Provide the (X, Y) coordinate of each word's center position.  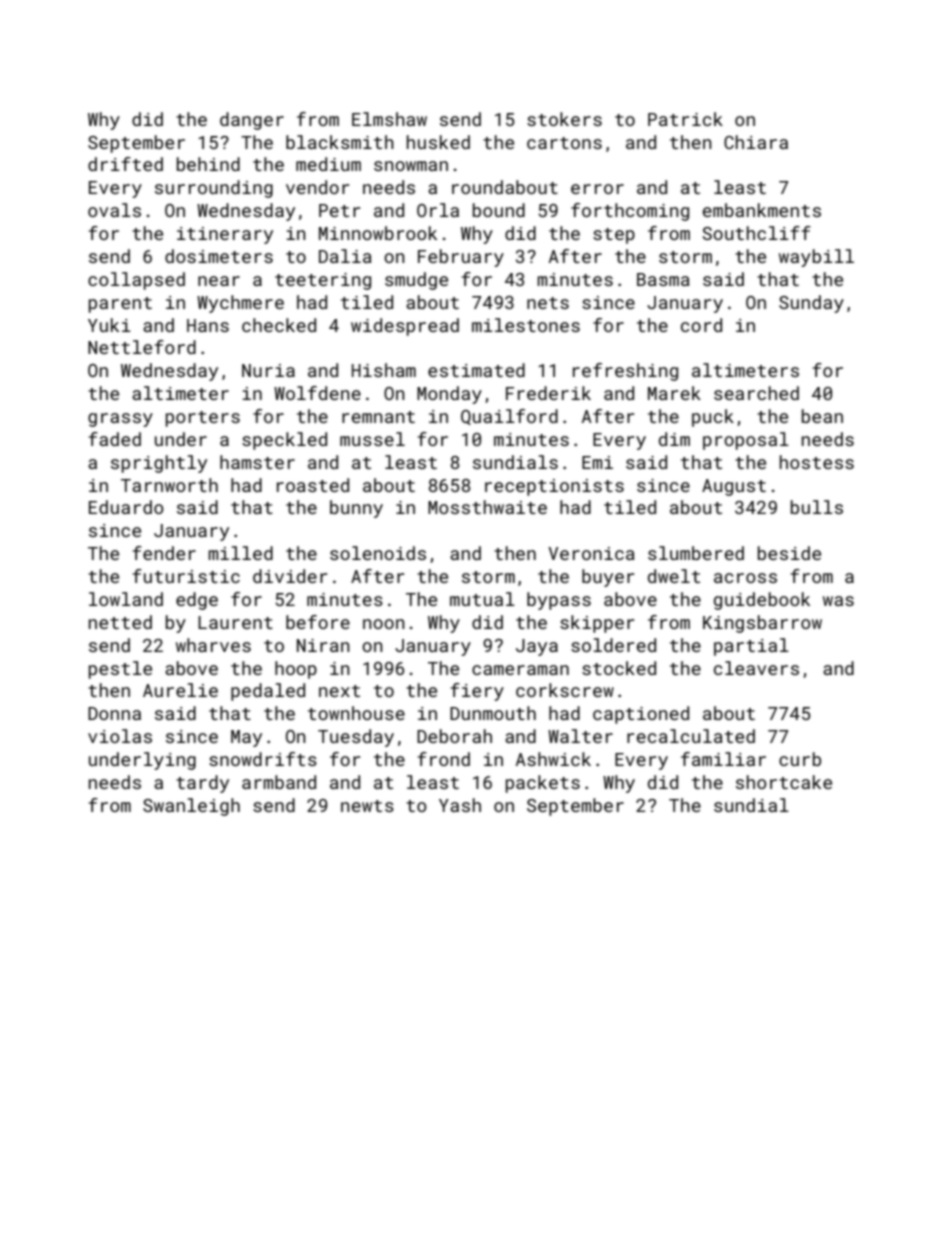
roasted (313, 485)
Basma (663, 279)
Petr (339, 210)
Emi (597, 462)
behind (208, 164)
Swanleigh (191, 807)
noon (384, 624)
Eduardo (126, 507)
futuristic (186, 576)
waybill (816, 258)
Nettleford (142, 347)
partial (751, 647)
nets (548, 303)
